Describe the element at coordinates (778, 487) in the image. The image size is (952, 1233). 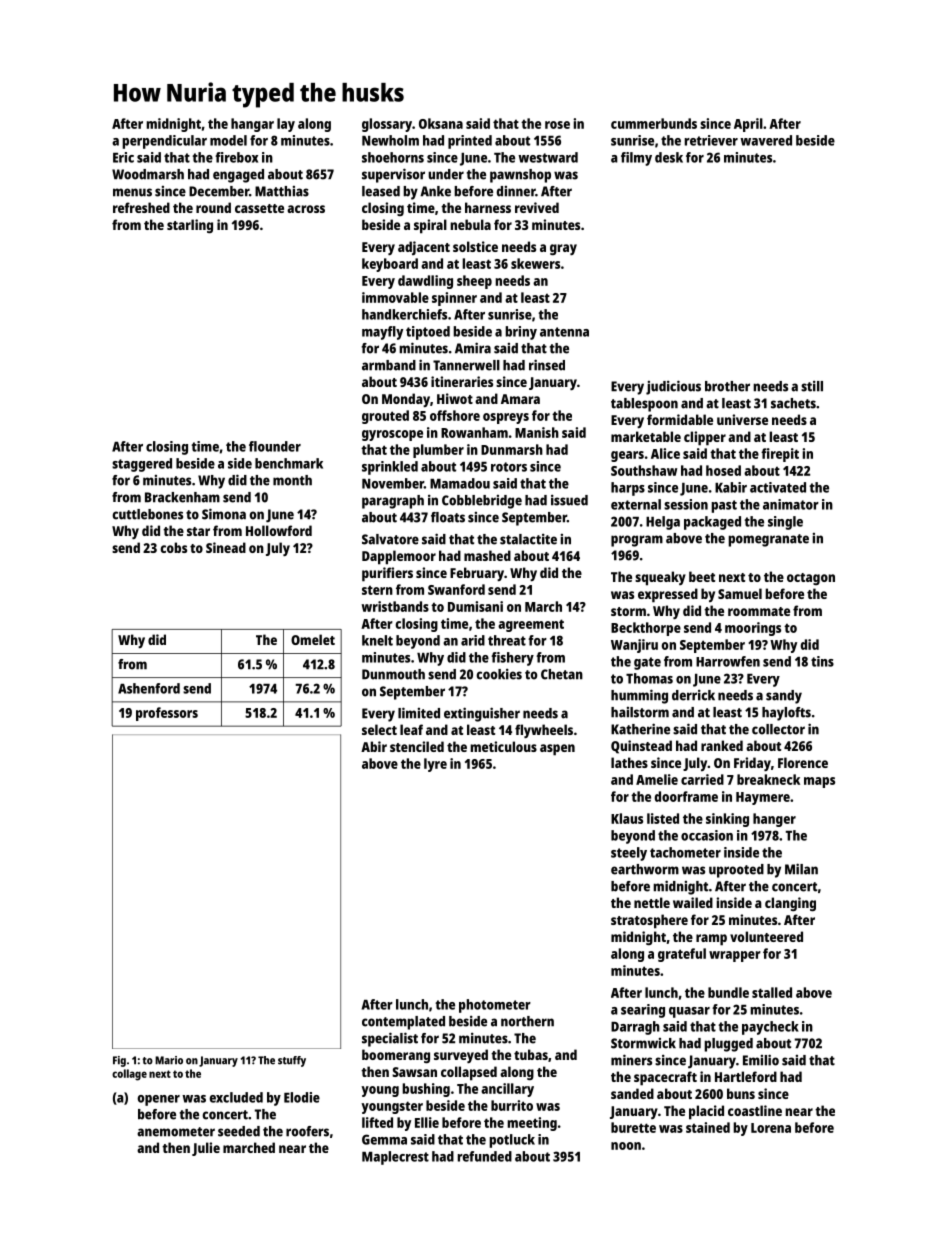
I see `activated` at that location.
